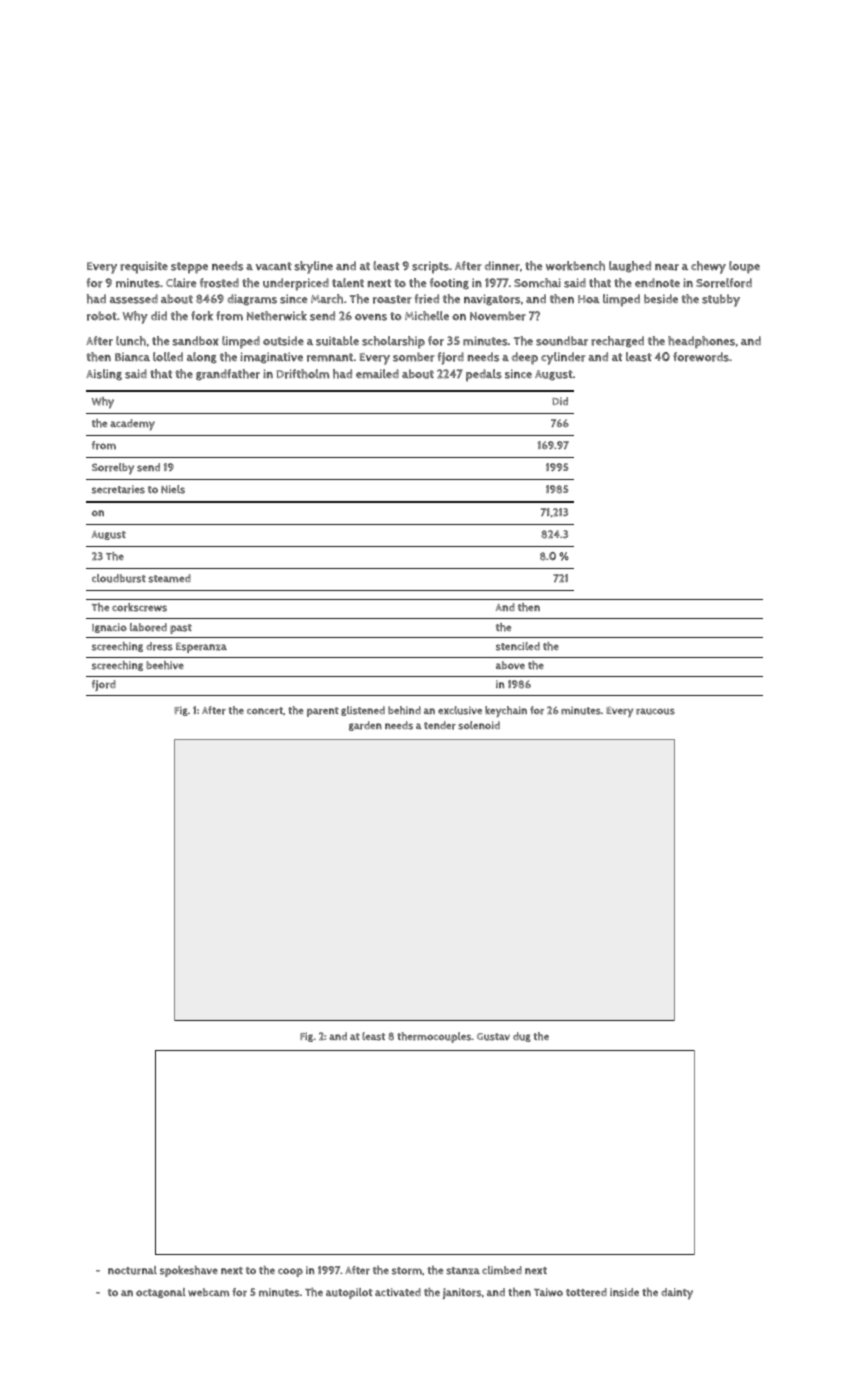  I want to click on spokeshave, so click(189, 1271).
